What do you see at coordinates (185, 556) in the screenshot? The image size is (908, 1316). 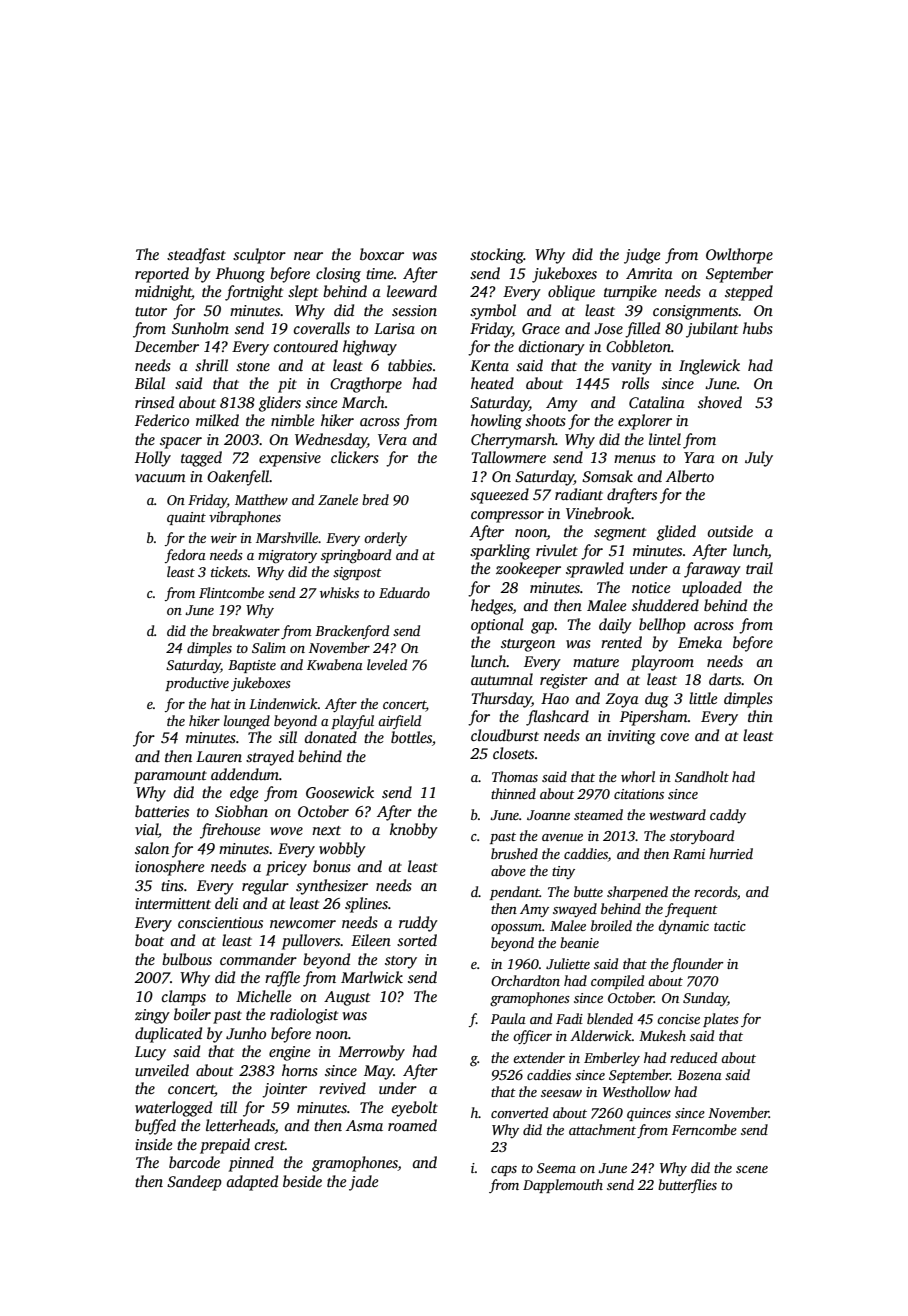 I see `fedora` at bounding box center [185, 556].
